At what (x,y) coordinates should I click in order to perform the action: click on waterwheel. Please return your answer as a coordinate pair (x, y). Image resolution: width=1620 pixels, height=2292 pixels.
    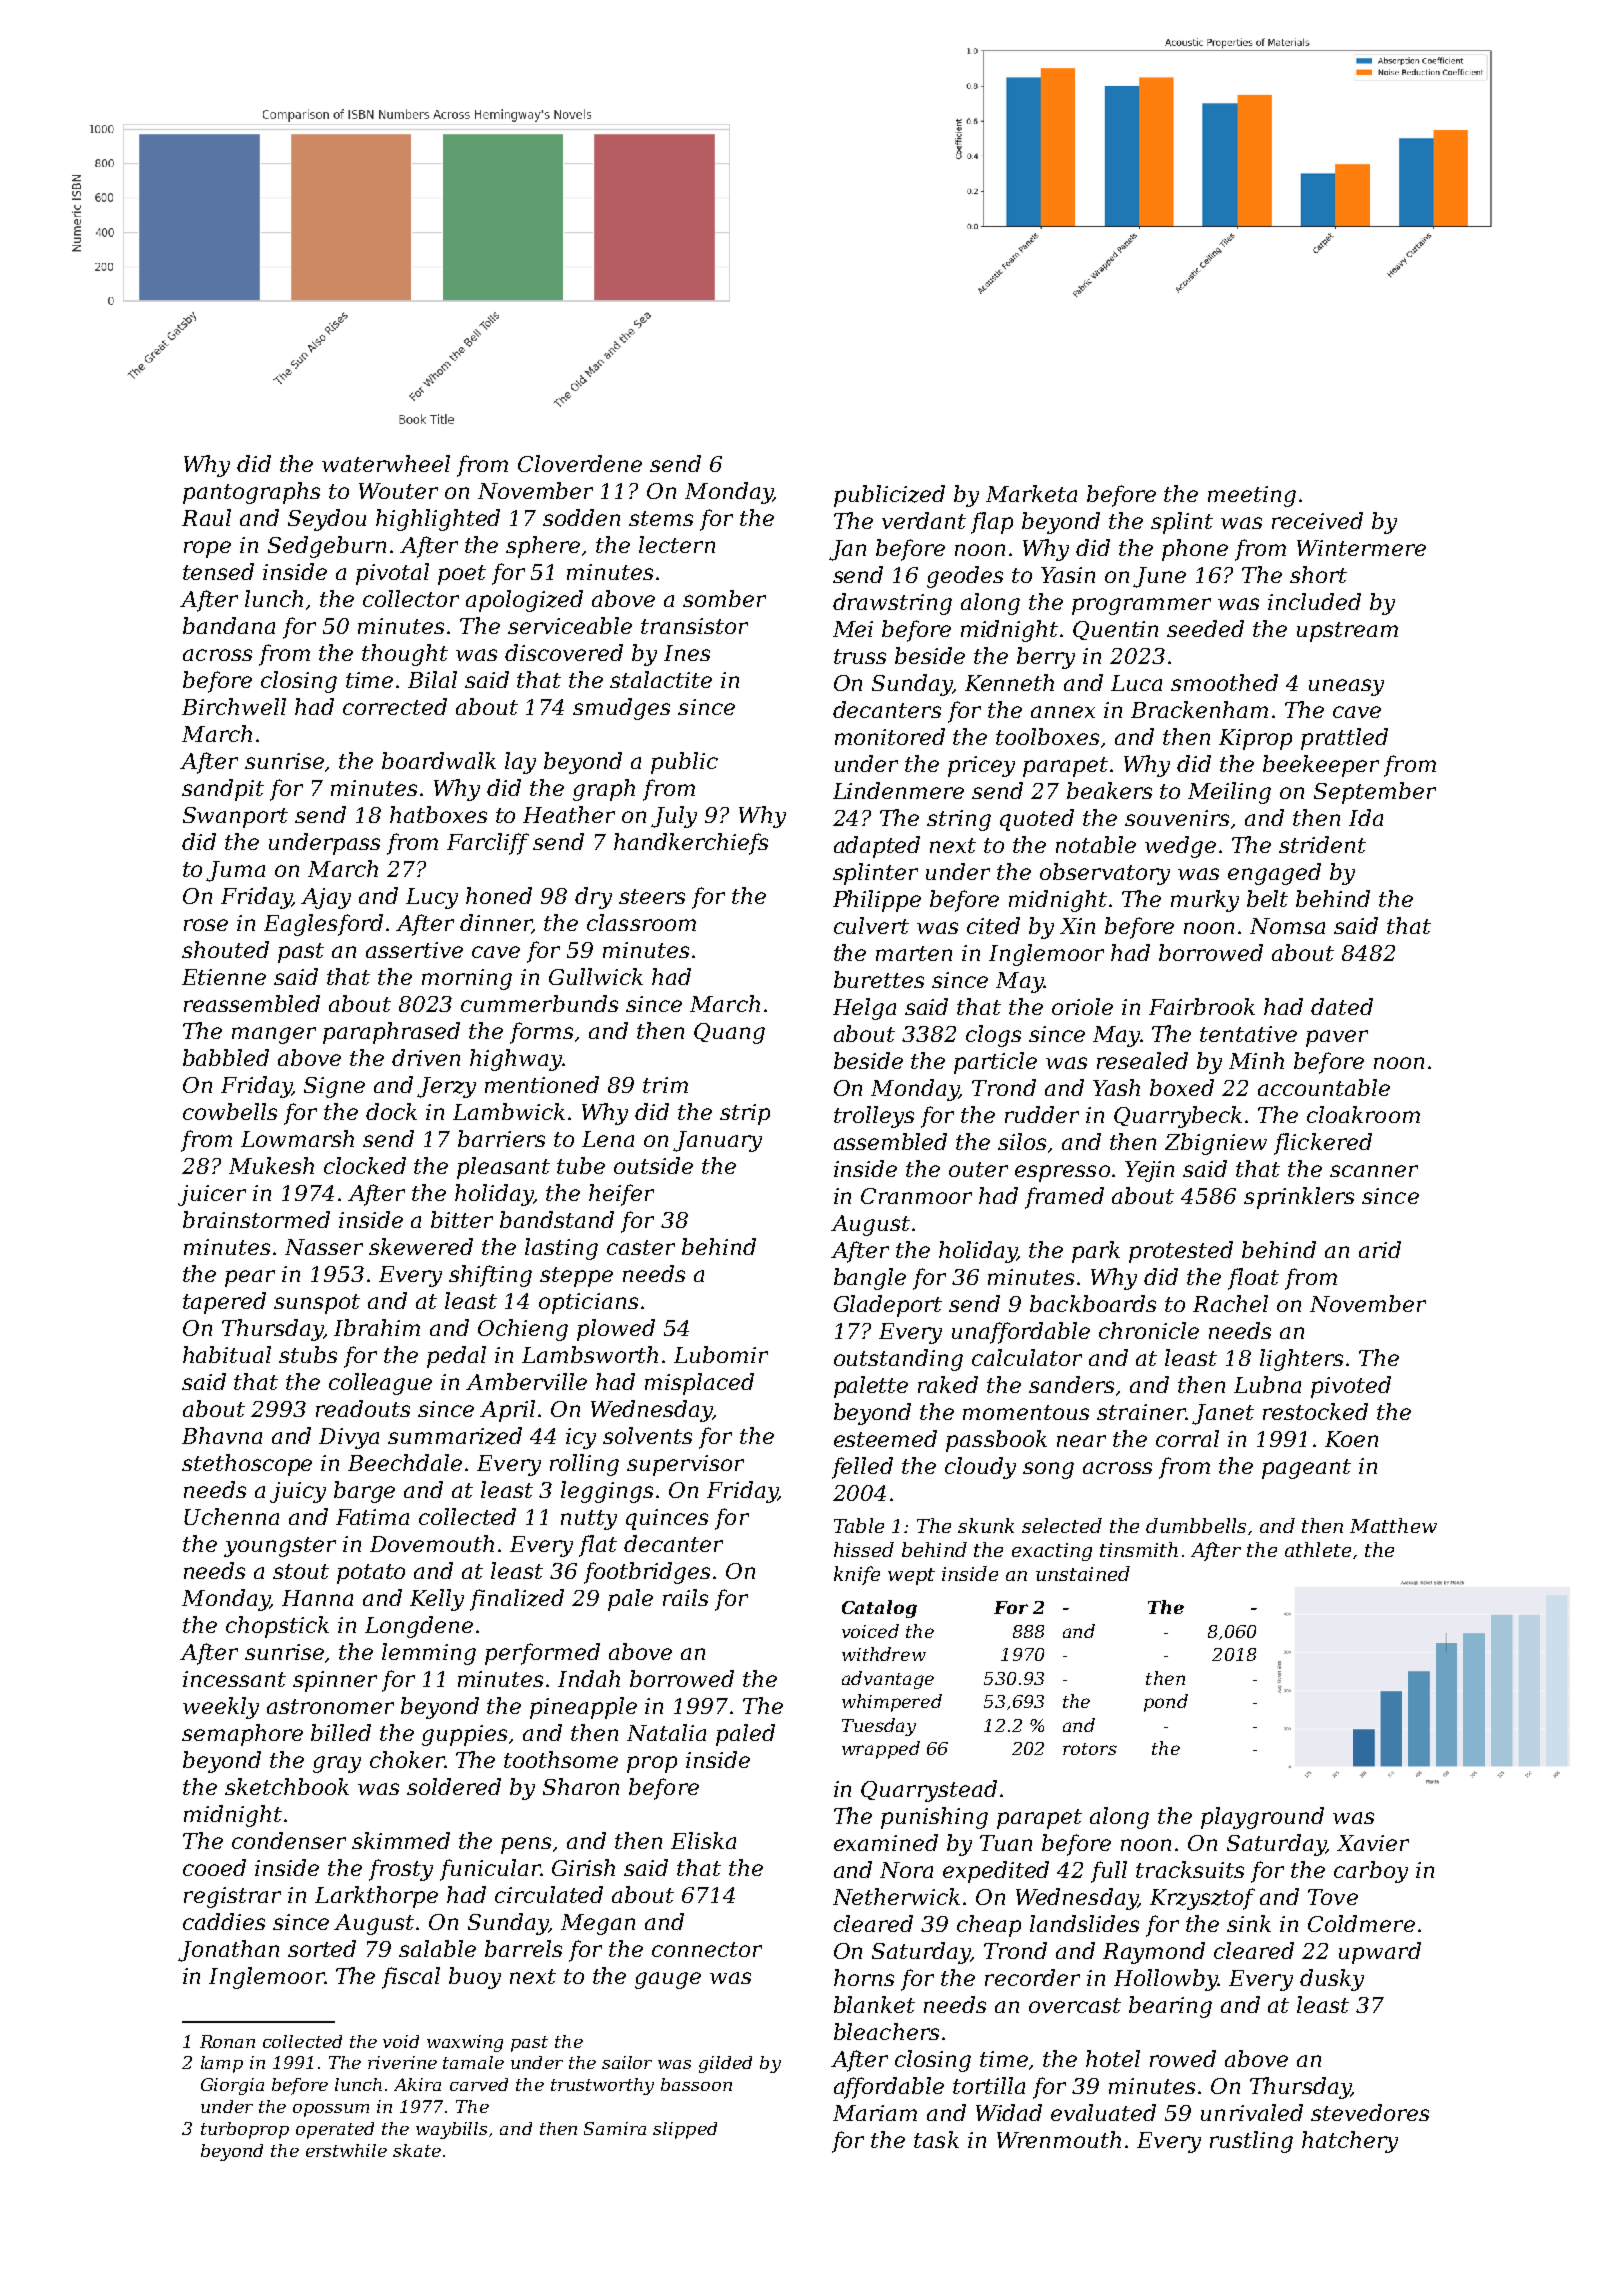
    Looking at the image, I should click on (386, 463).
